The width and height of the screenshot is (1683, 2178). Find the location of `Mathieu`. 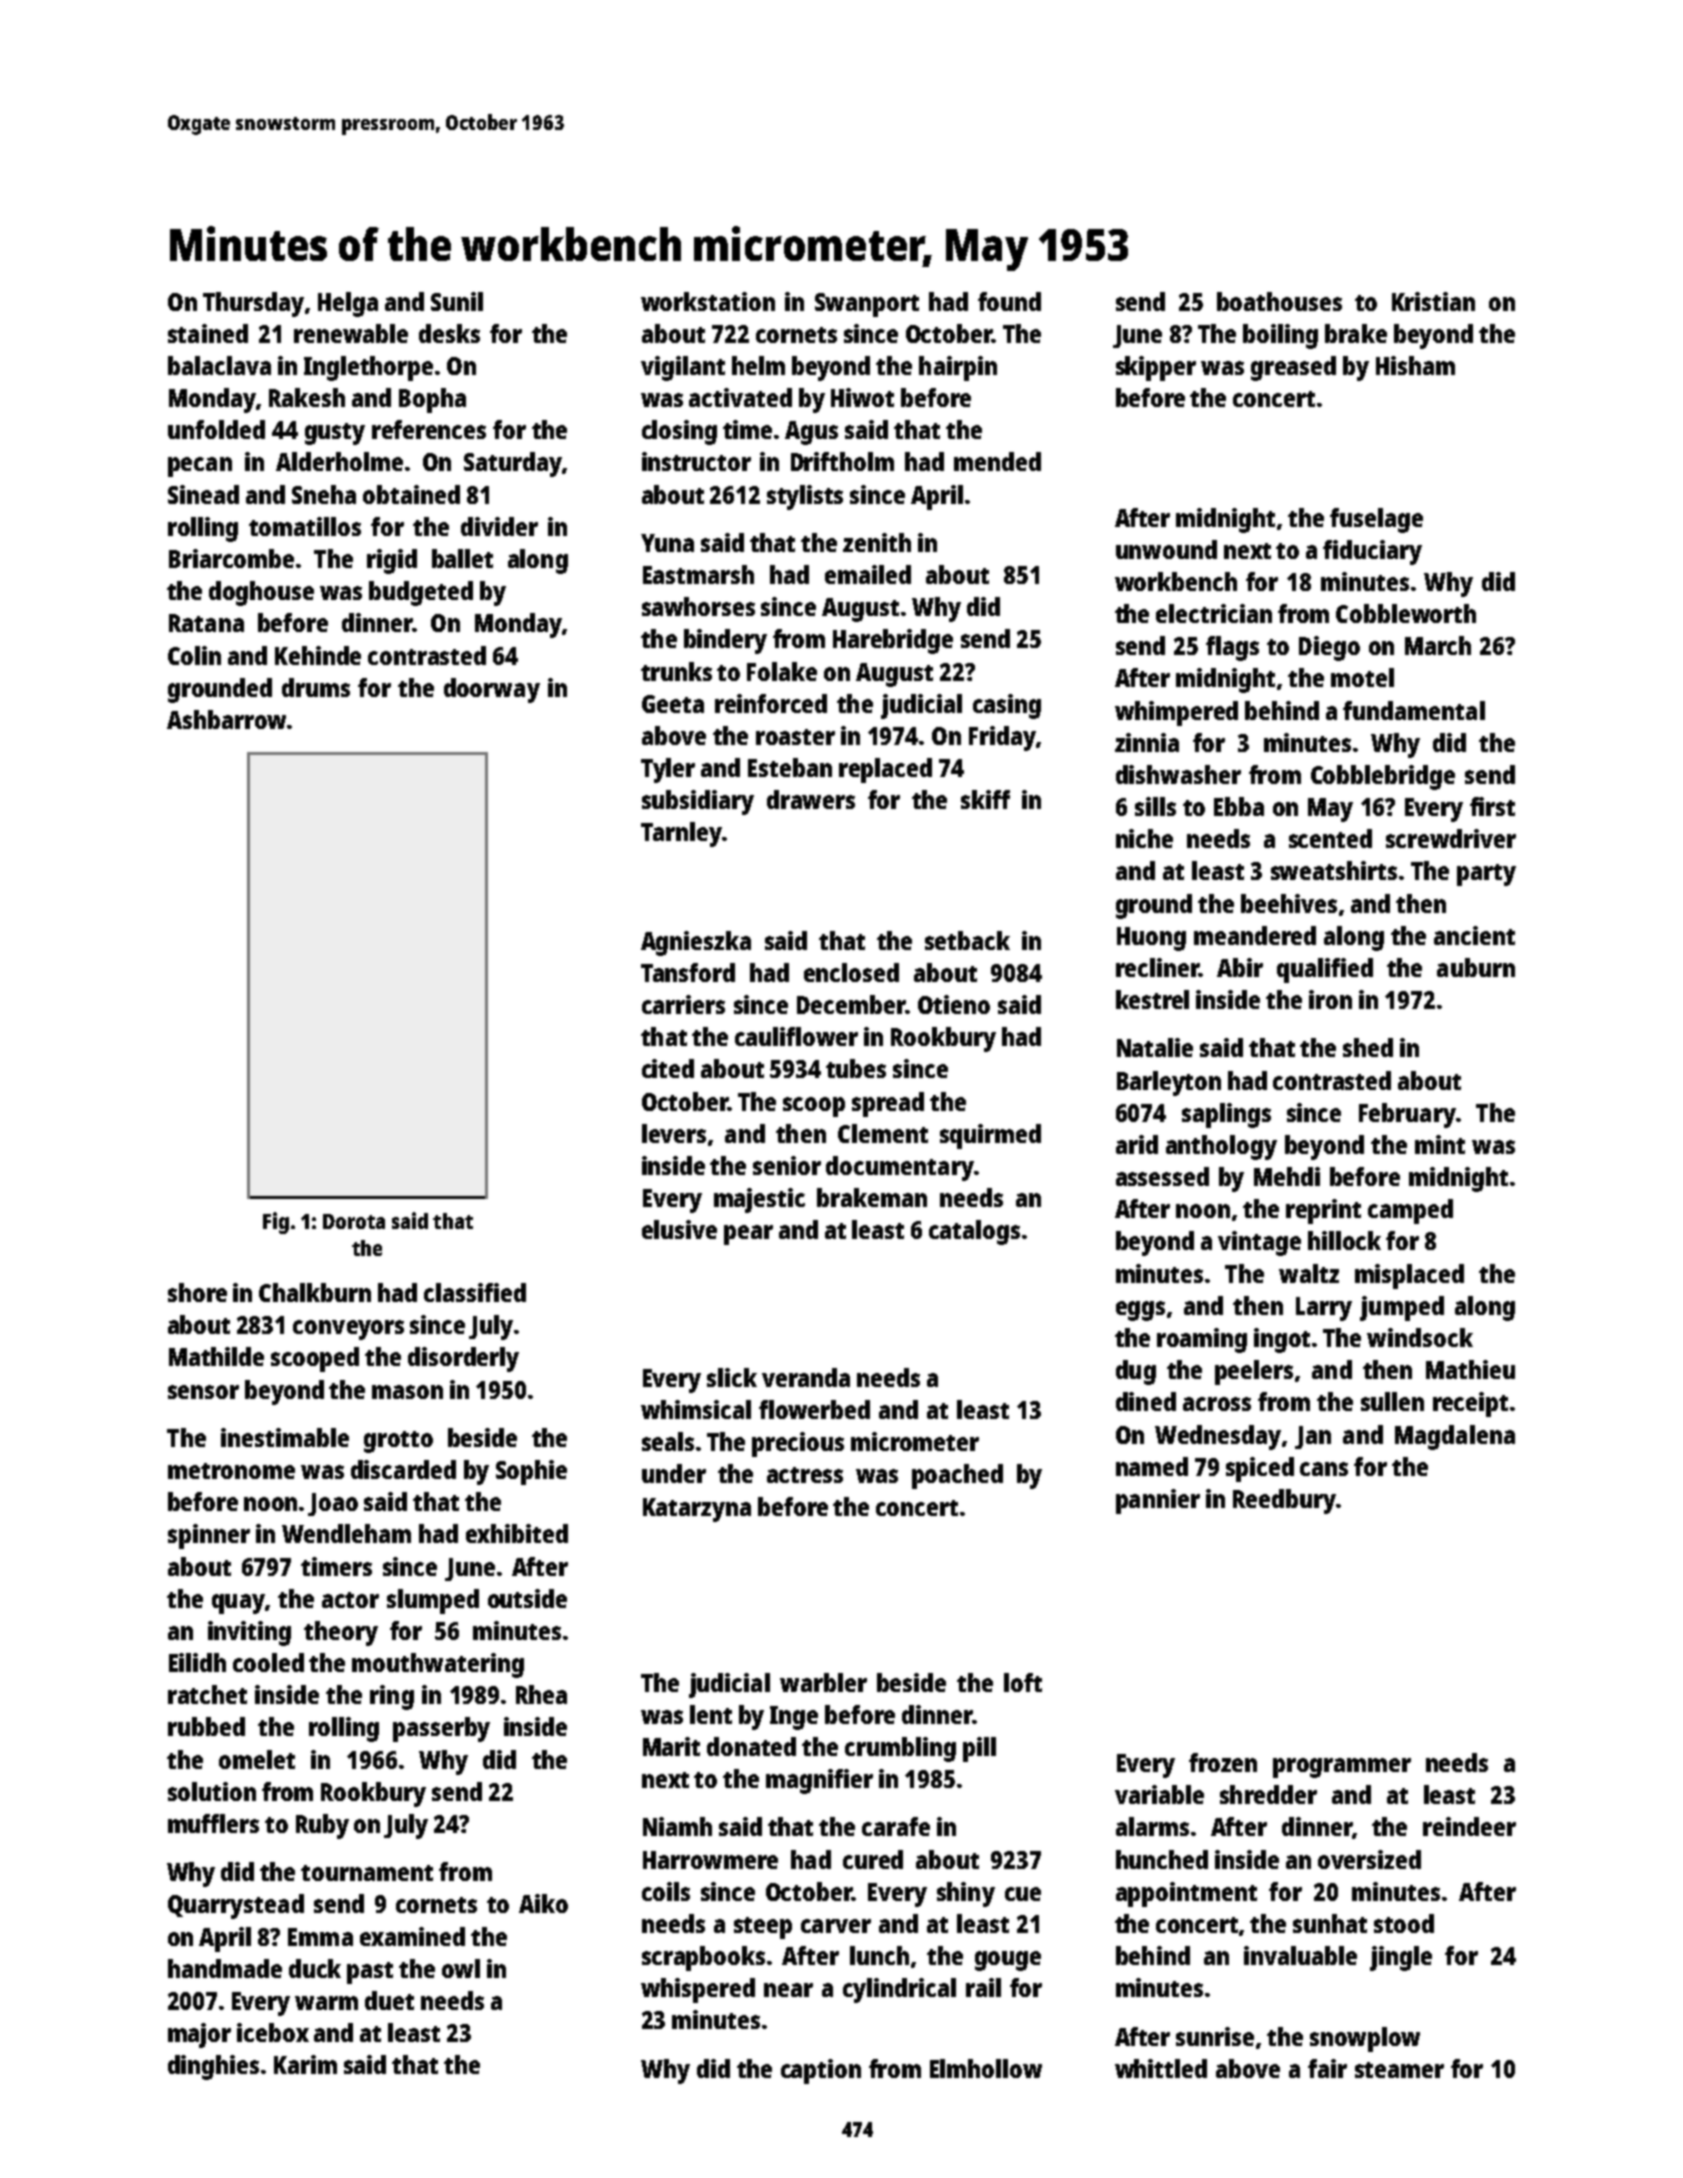

Mathieu is located at coordinates (1470, 1369).
